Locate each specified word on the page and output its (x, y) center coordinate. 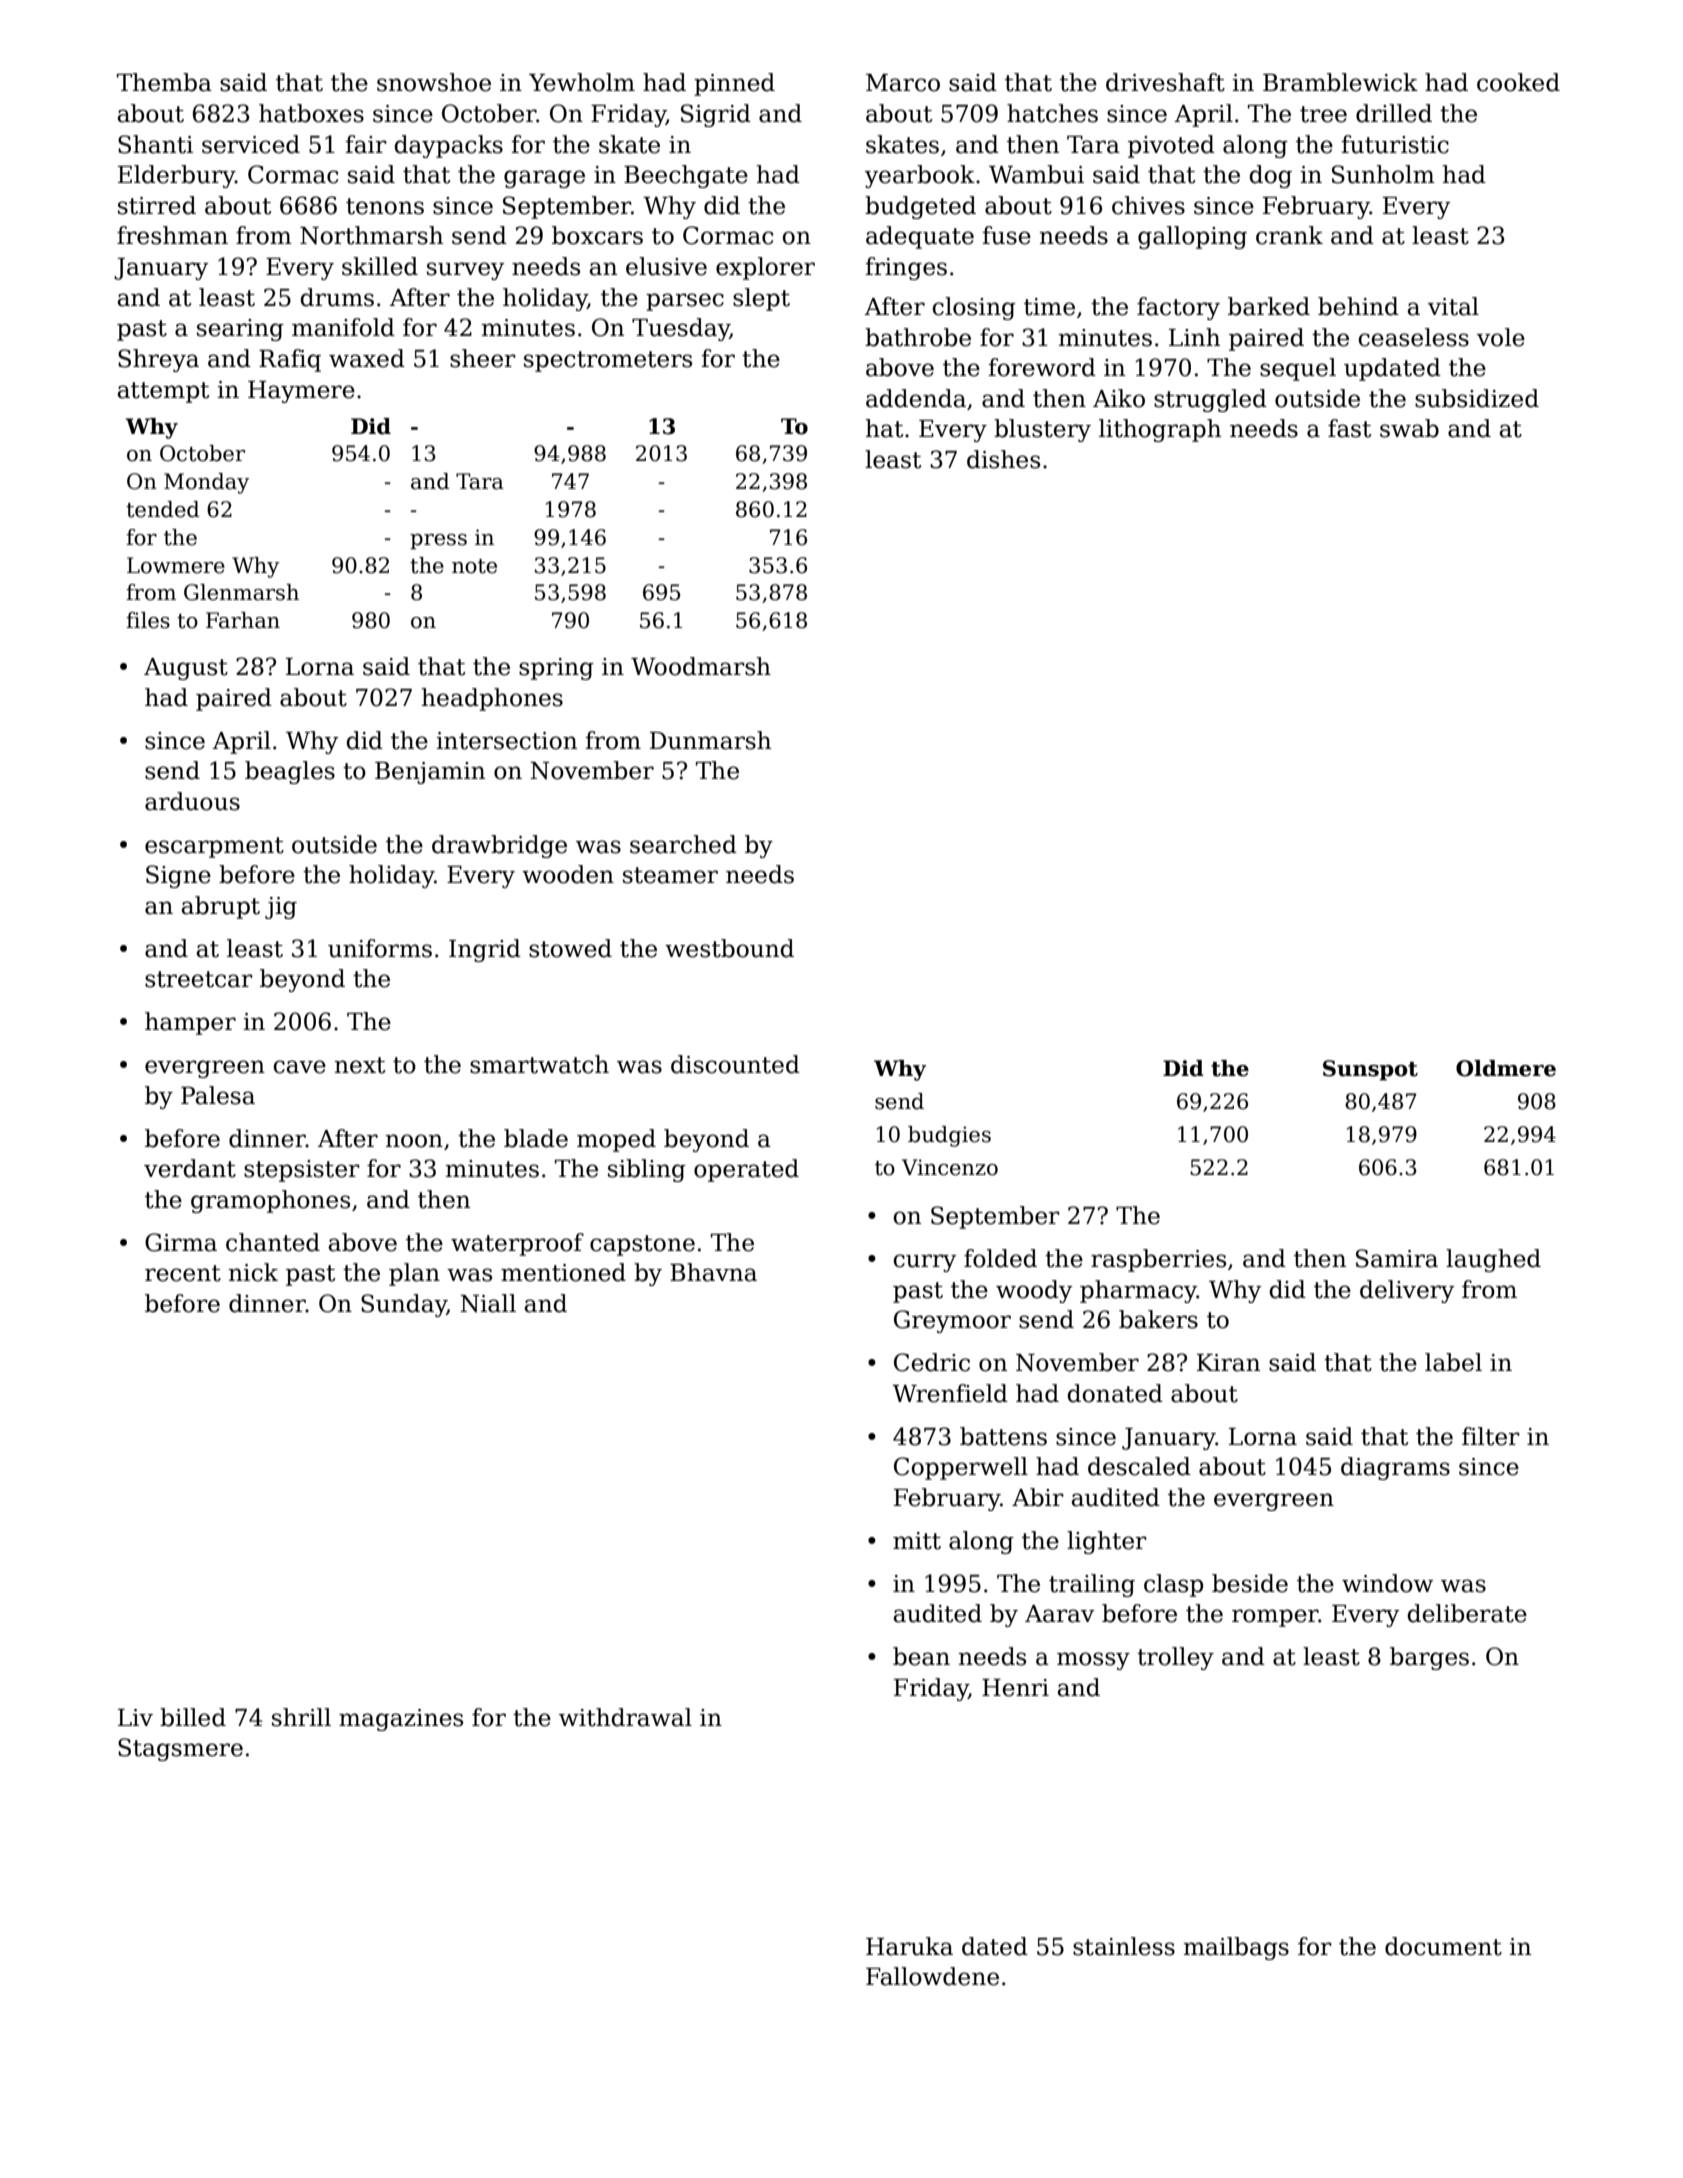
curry (925, 1263)
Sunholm (1383, 174)
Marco (903, 83)
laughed (1493, 1260)
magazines (401, 1720)
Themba (164, 82)
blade (536, 1138)
